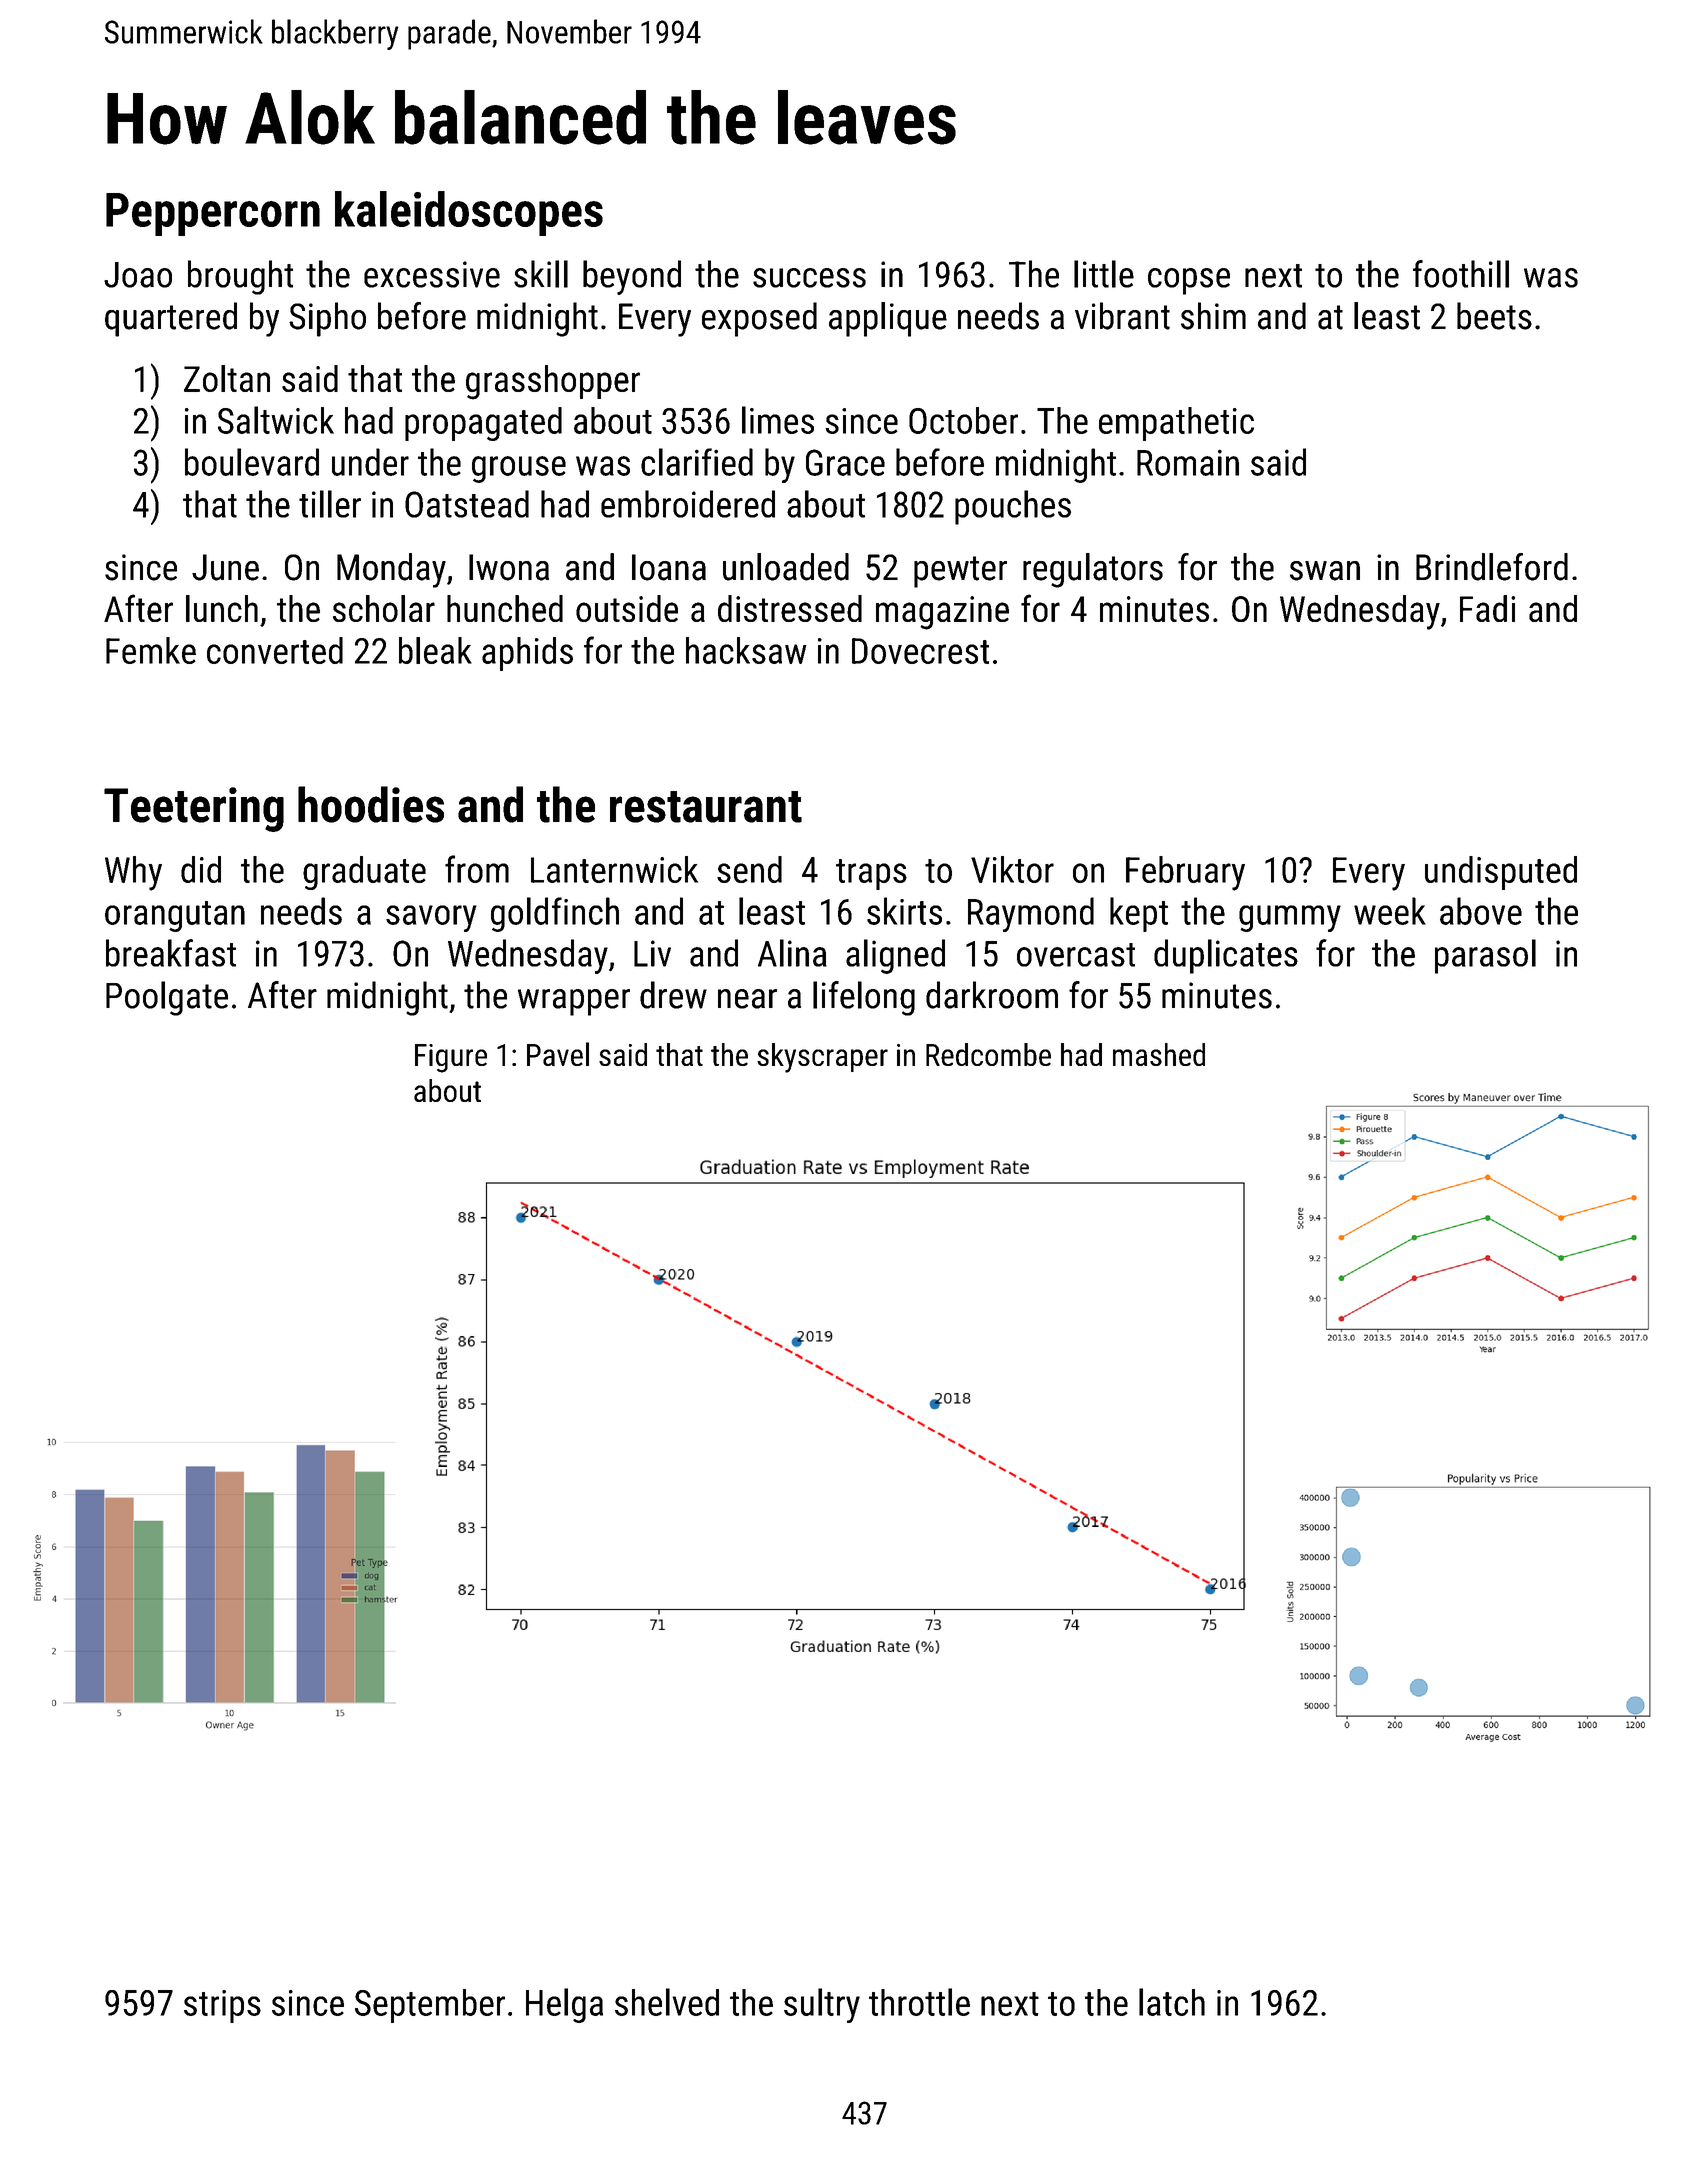 The width and height of the screenshot is (1683, 2178). What do you see at coordinates (553, 382) in the screenshot?
I see `grasshopper` at bounding box center [553, 382].
